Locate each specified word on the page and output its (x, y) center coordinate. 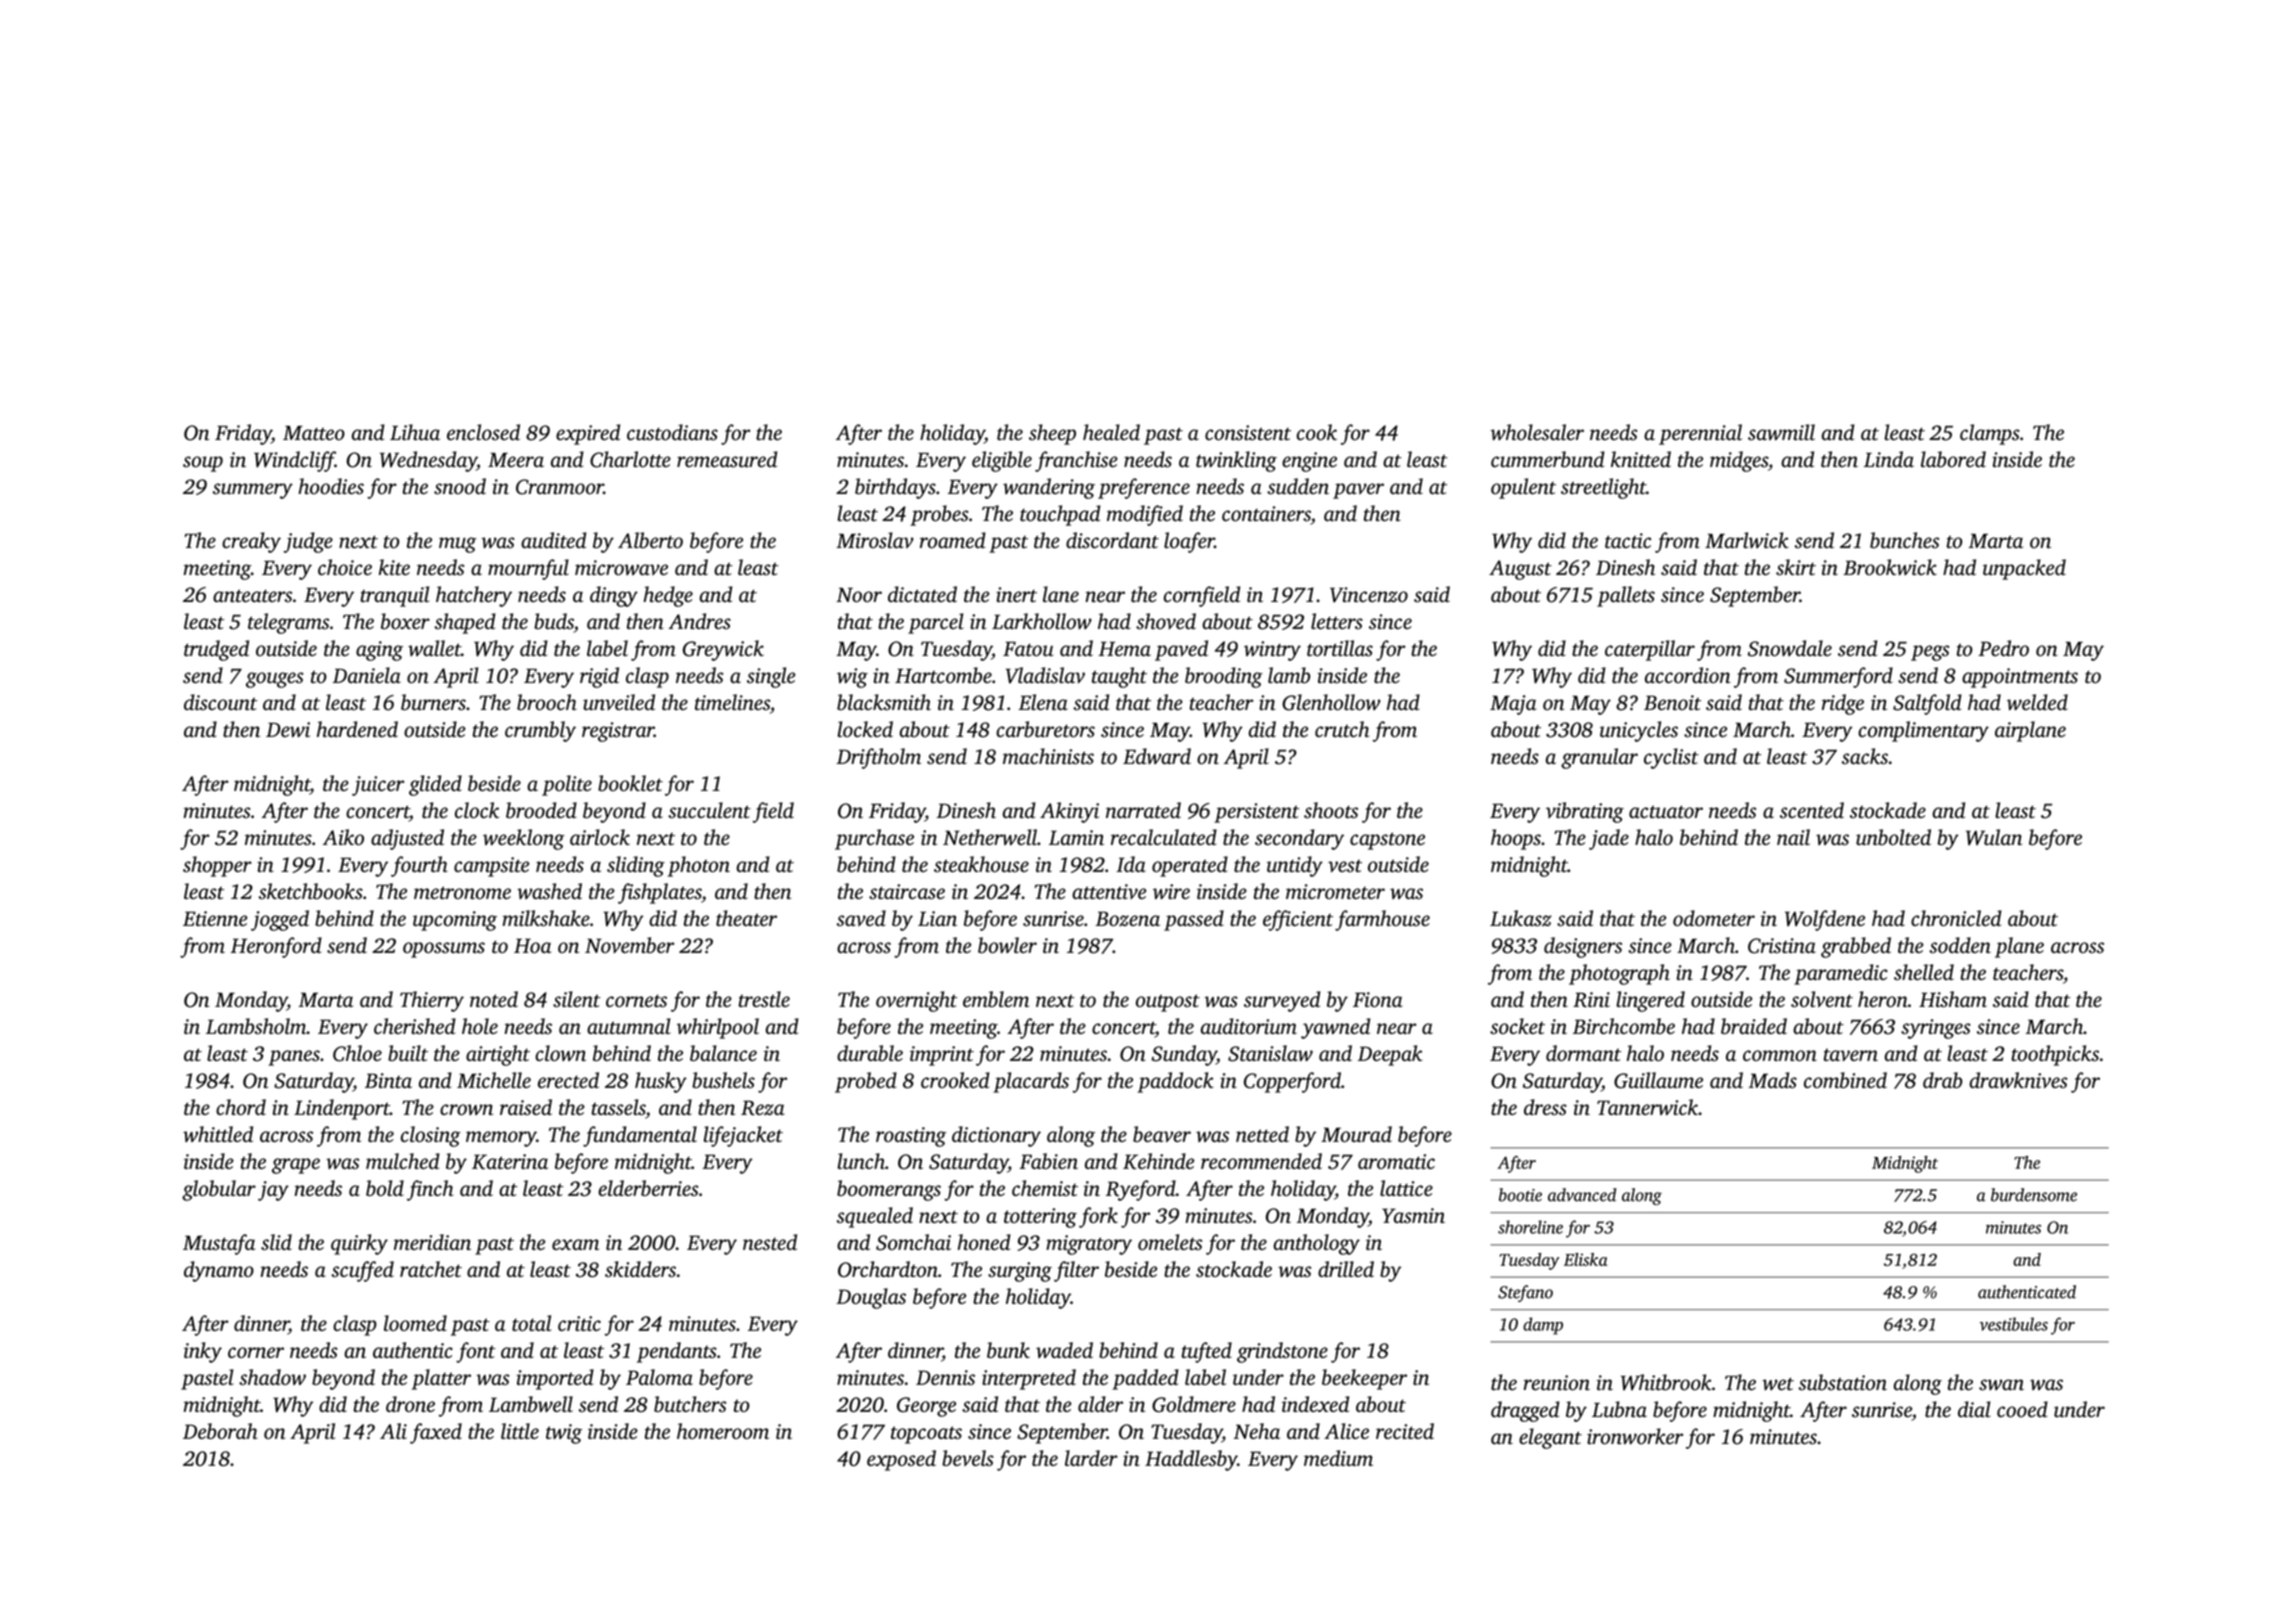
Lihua (415, 432)
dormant (1583, 1053)
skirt (1796, 567)
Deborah (220, 1431)
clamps (1990, 434)
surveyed (1282, 1001)
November (629, 945)
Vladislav (1045, 675)
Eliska (1586, 1259)
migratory (1089, 1245)
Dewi (288, 729)
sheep (1052, 434)
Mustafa (219, 1244)
